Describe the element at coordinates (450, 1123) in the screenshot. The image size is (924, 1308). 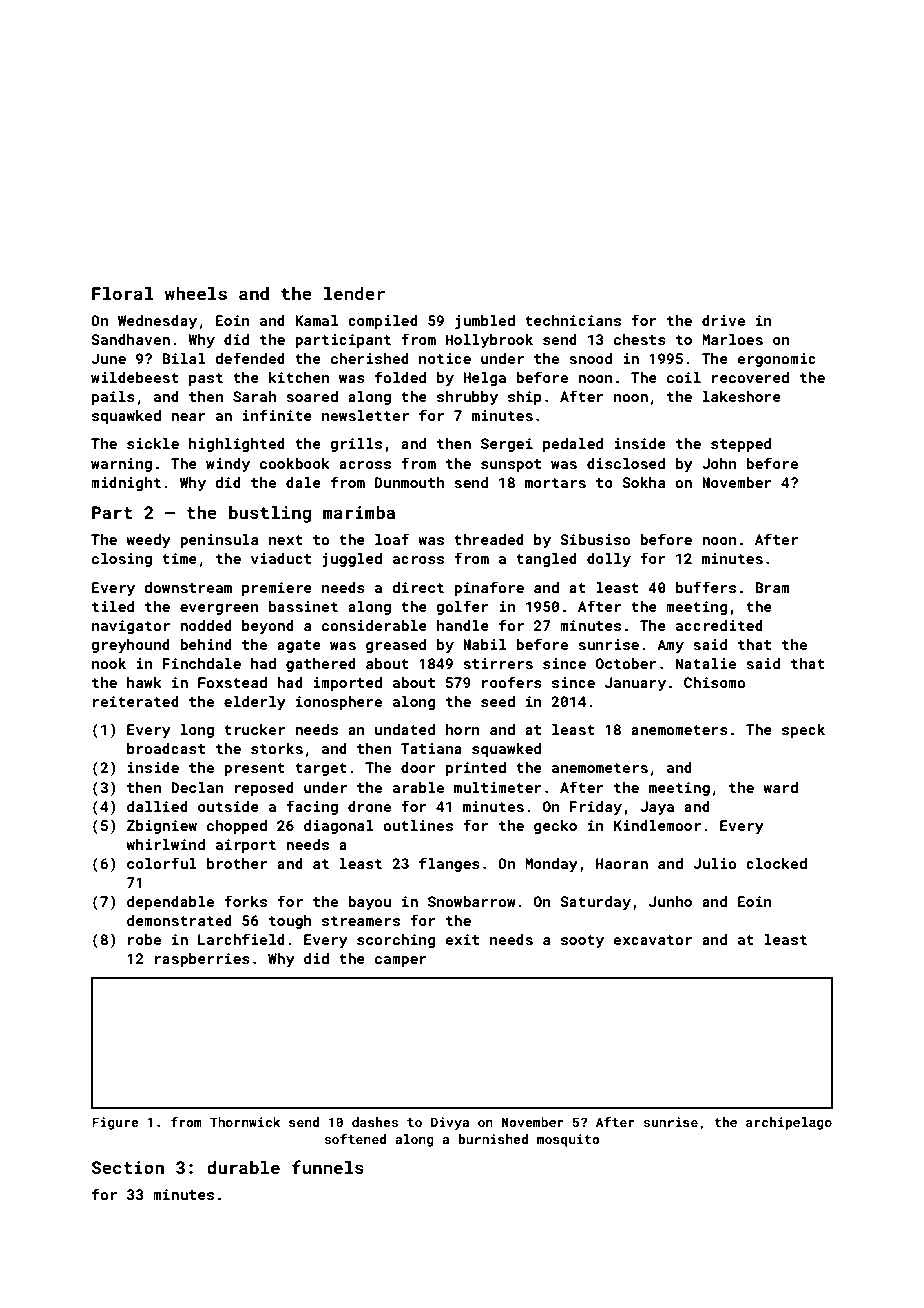
I see `Divya` at that location.
